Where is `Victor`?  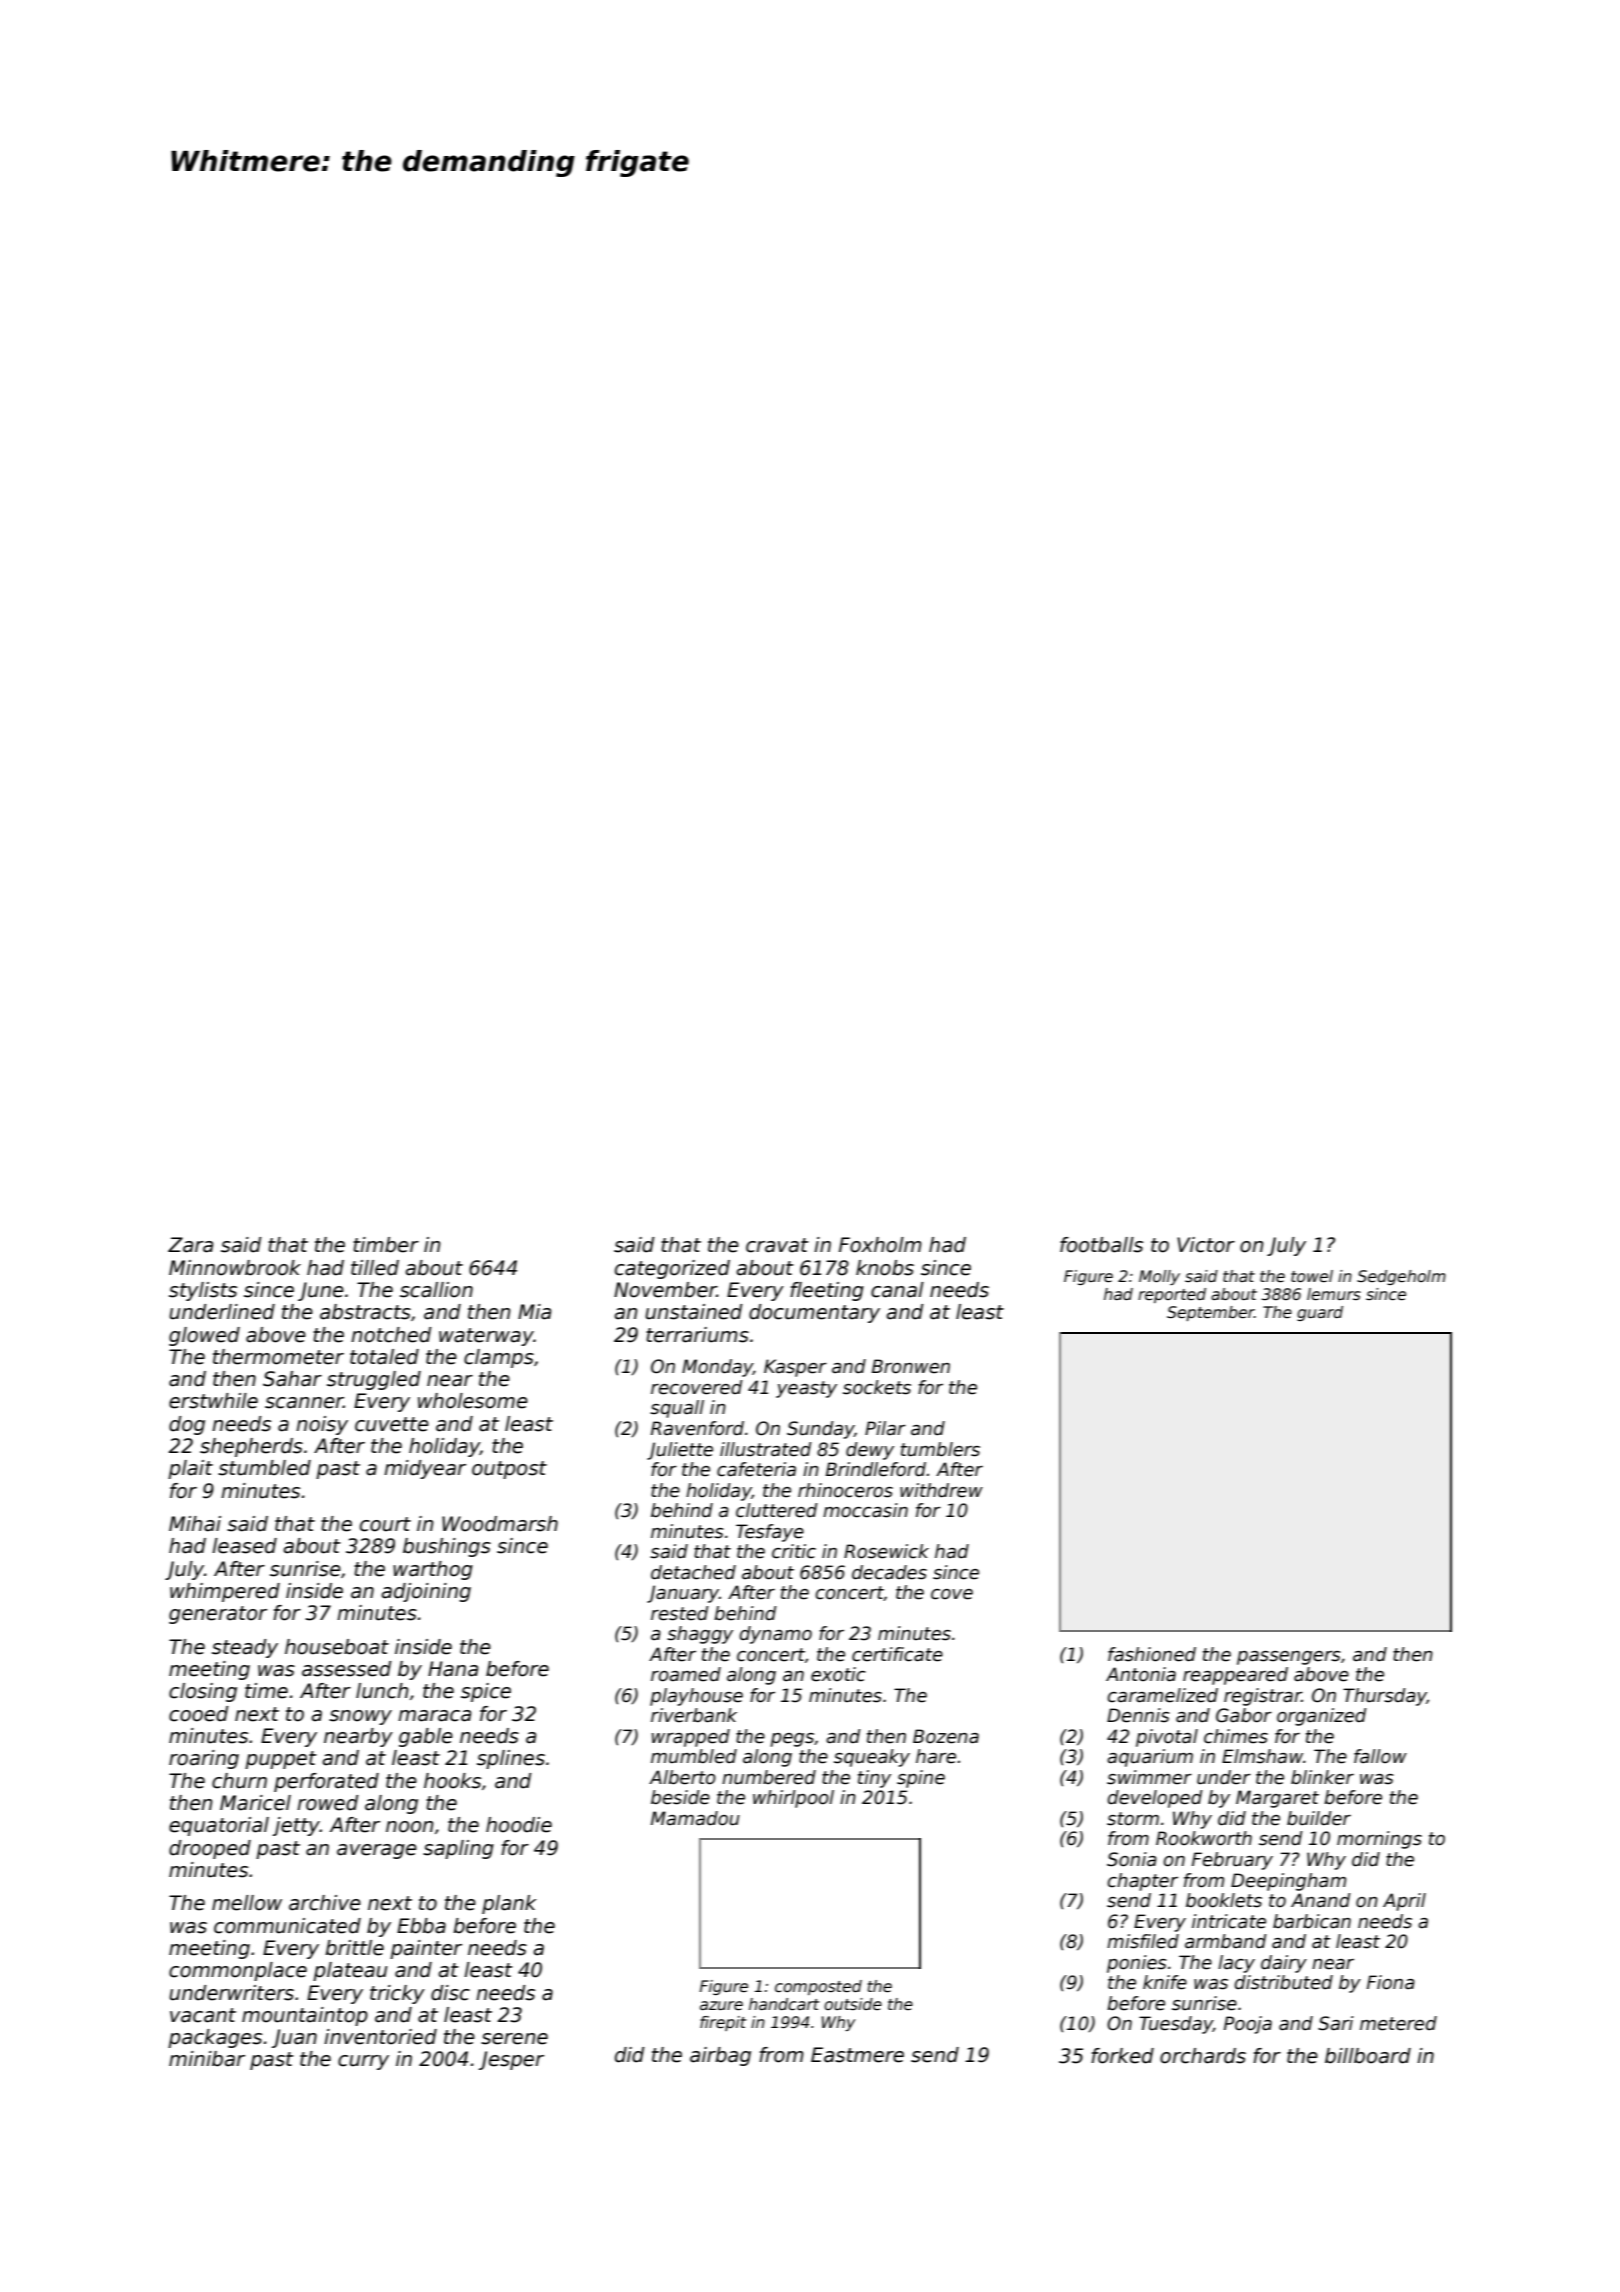
Victor is located at coordinates (1206, 1245).
